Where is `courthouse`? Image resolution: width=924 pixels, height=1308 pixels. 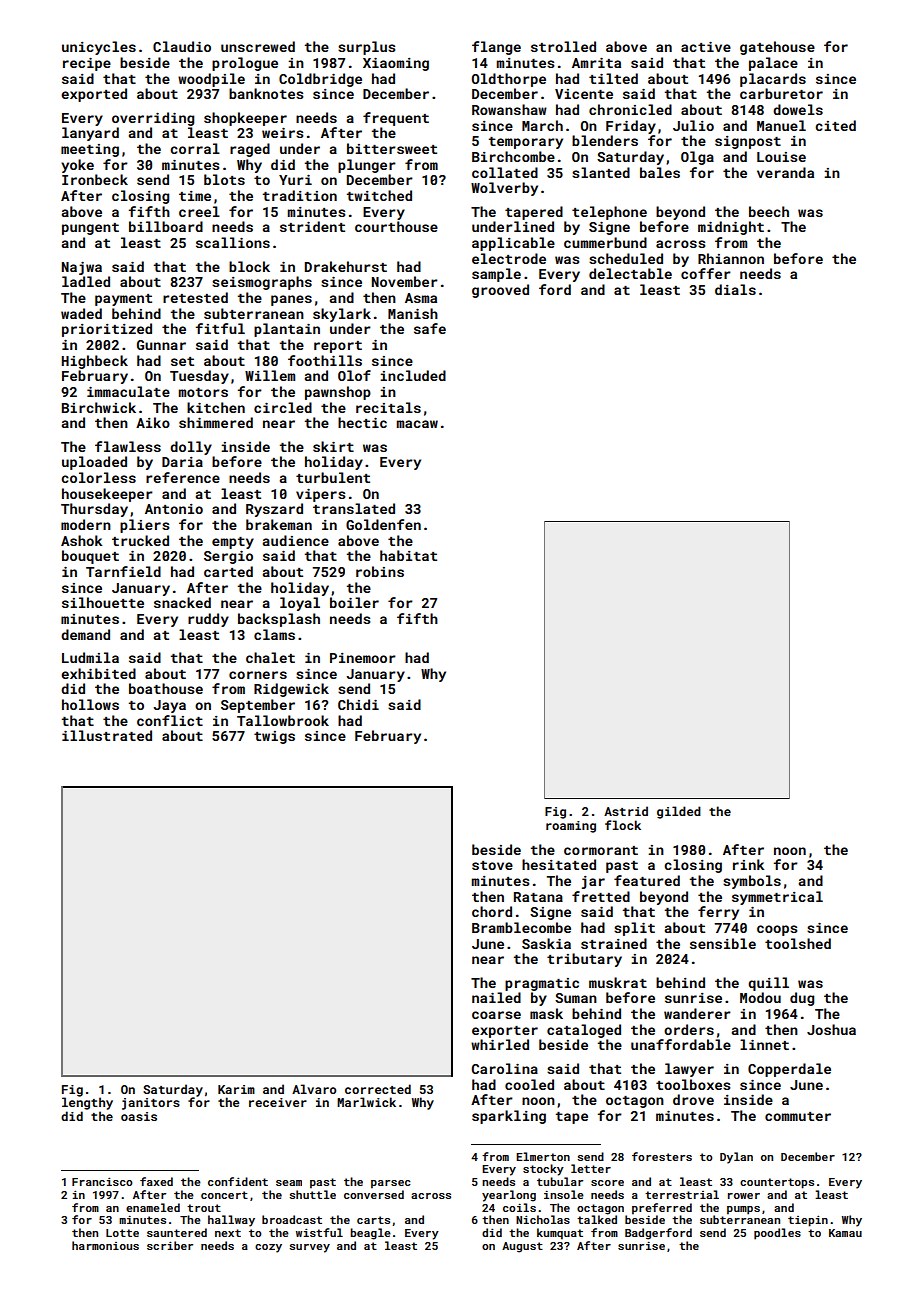 courthouse is located at coordinates (396, 226).
